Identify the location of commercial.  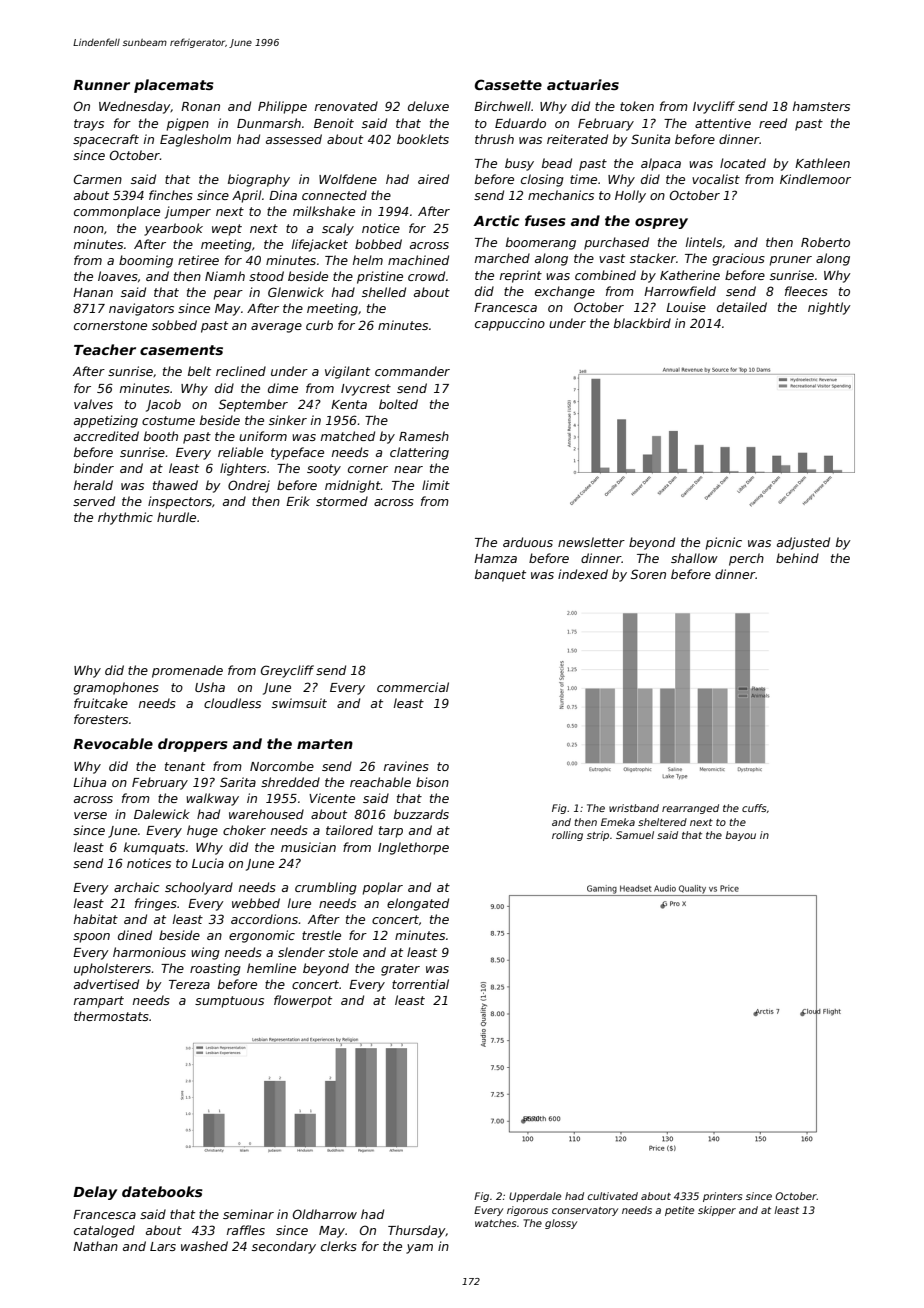
(413, 687).
